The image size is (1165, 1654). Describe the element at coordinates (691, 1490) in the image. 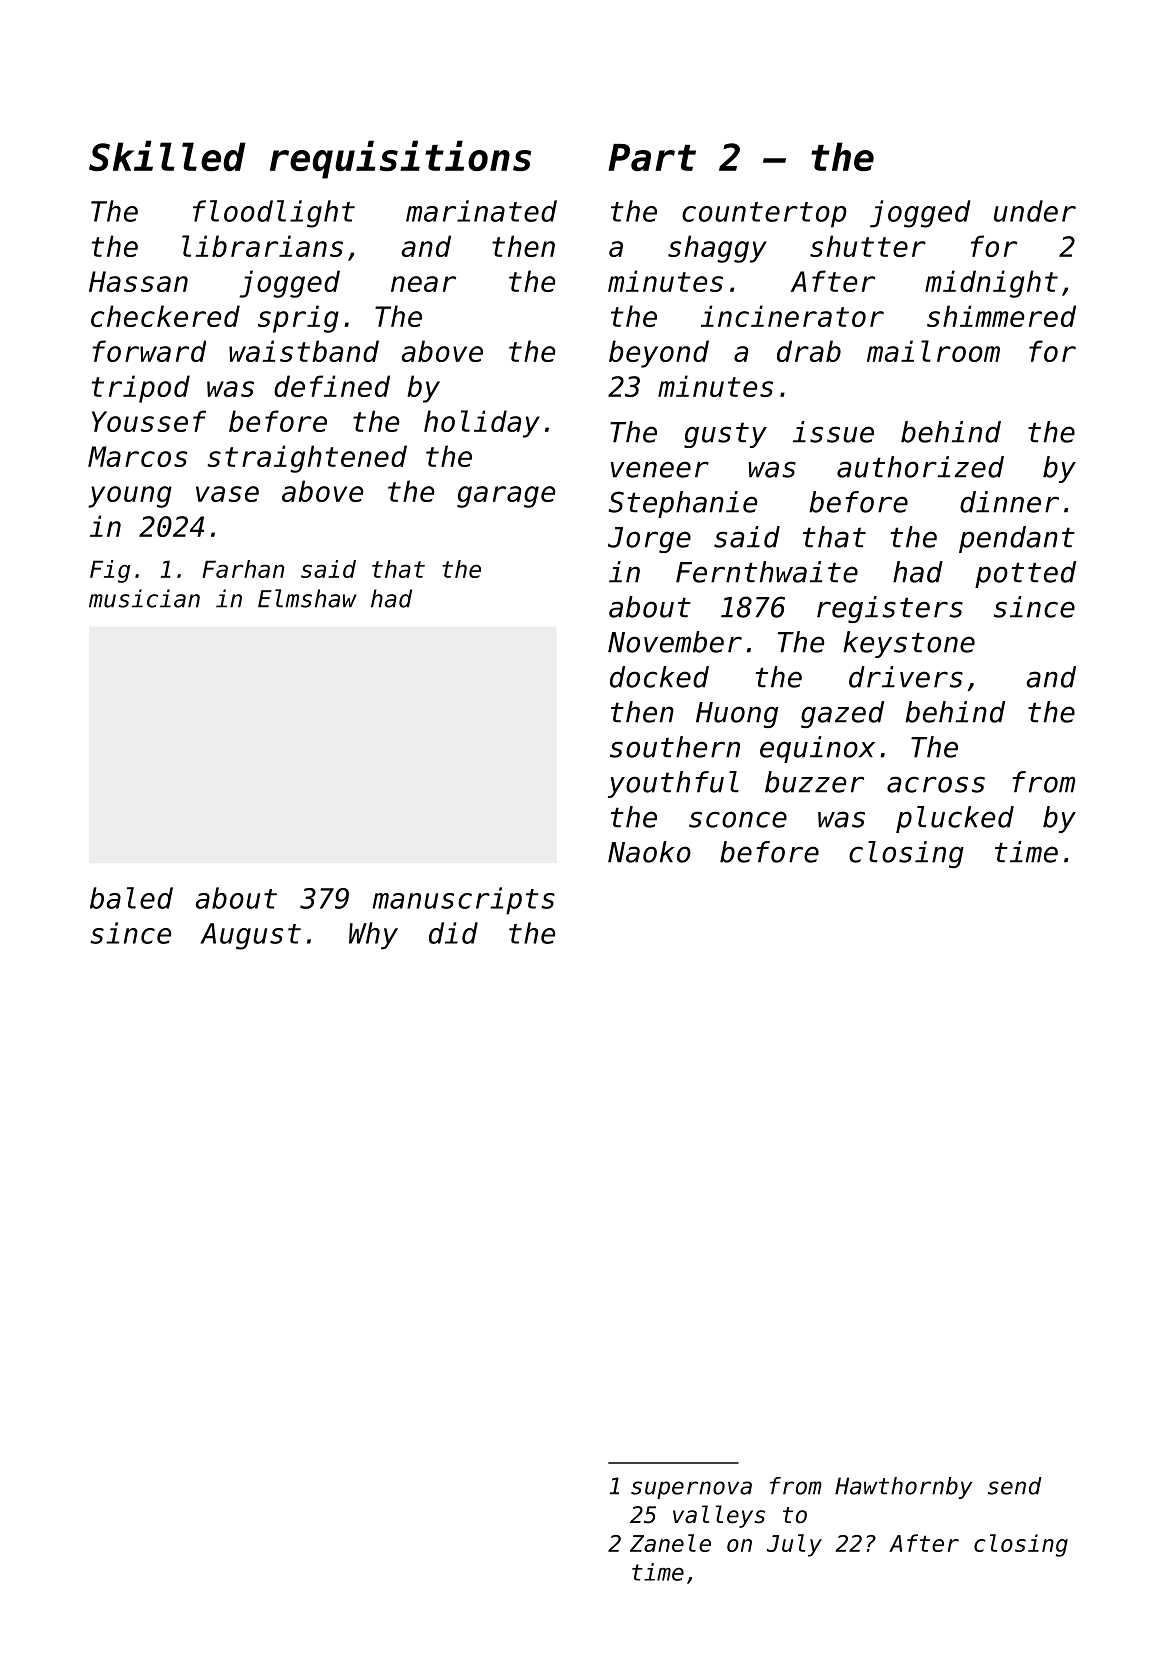

I see `supernova` at that location.
